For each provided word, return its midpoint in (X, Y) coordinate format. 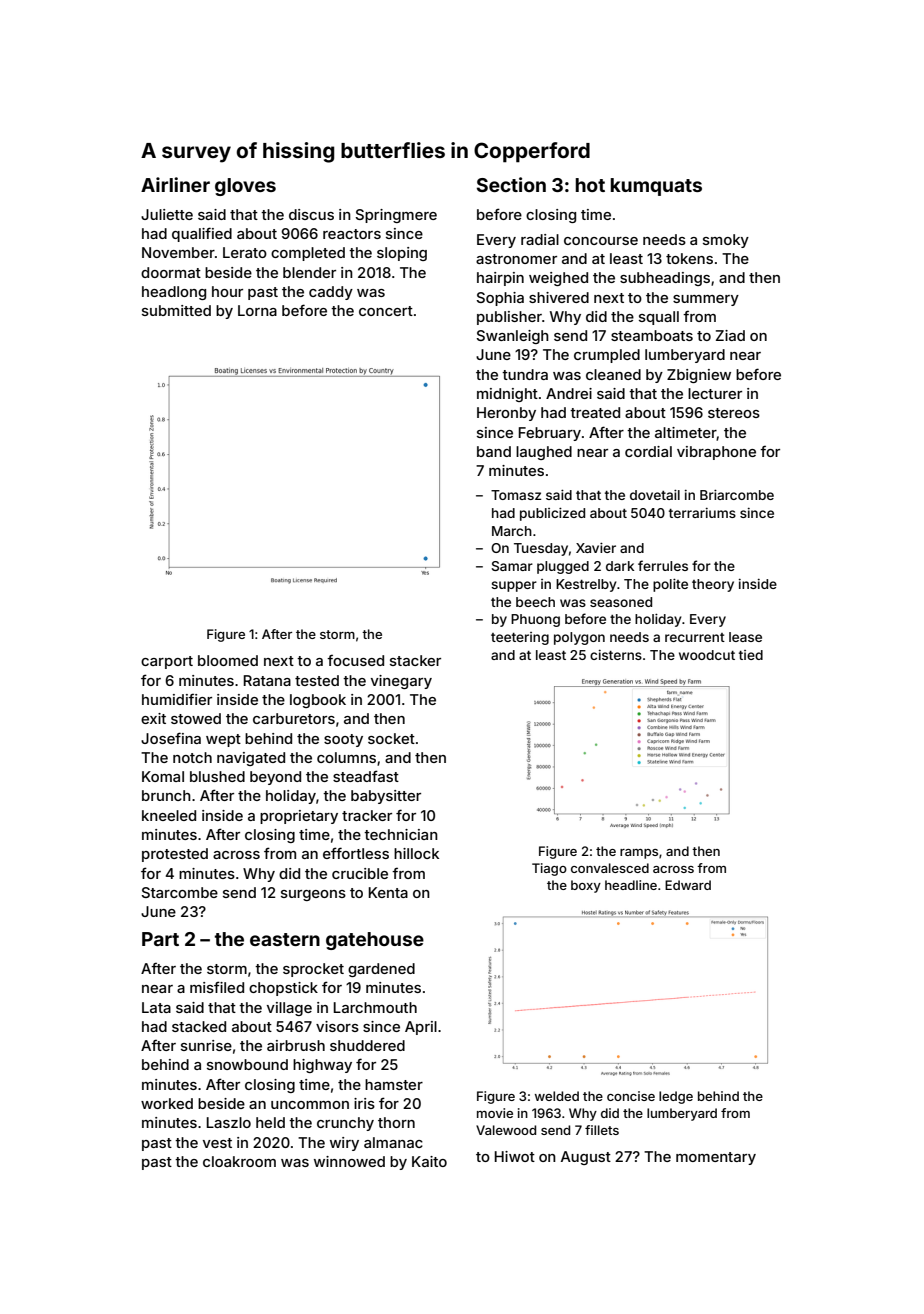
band (494, 451)
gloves (245, 187)
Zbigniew (699, 376)
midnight (507, 395)
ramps (639, 854)
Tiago (549, 869)
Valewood (506, 1130)
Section (511, 184)
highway (322, 1066)
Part (160, 939)
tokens (689, 258)
